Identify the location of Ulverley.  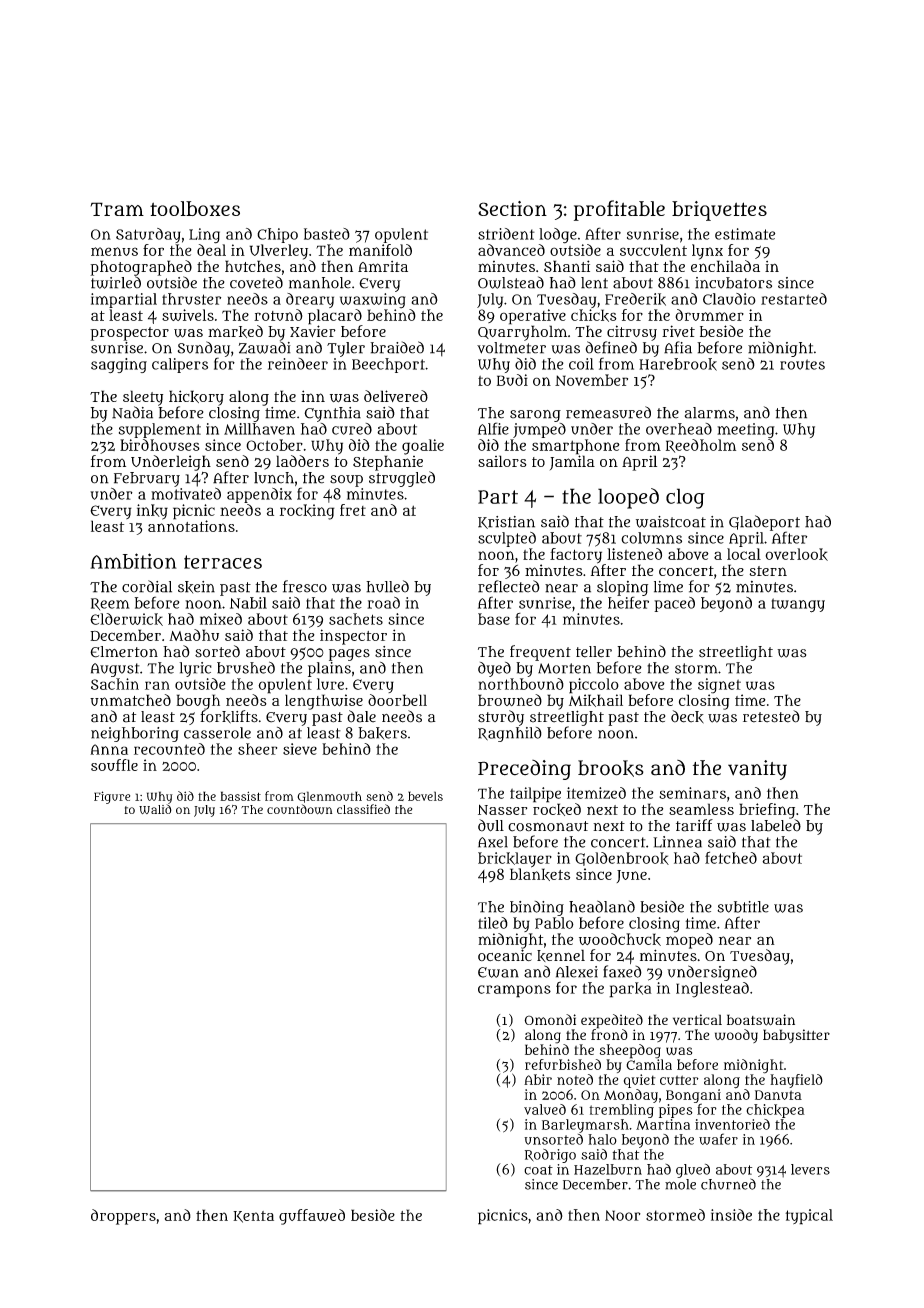
(278, 252).
